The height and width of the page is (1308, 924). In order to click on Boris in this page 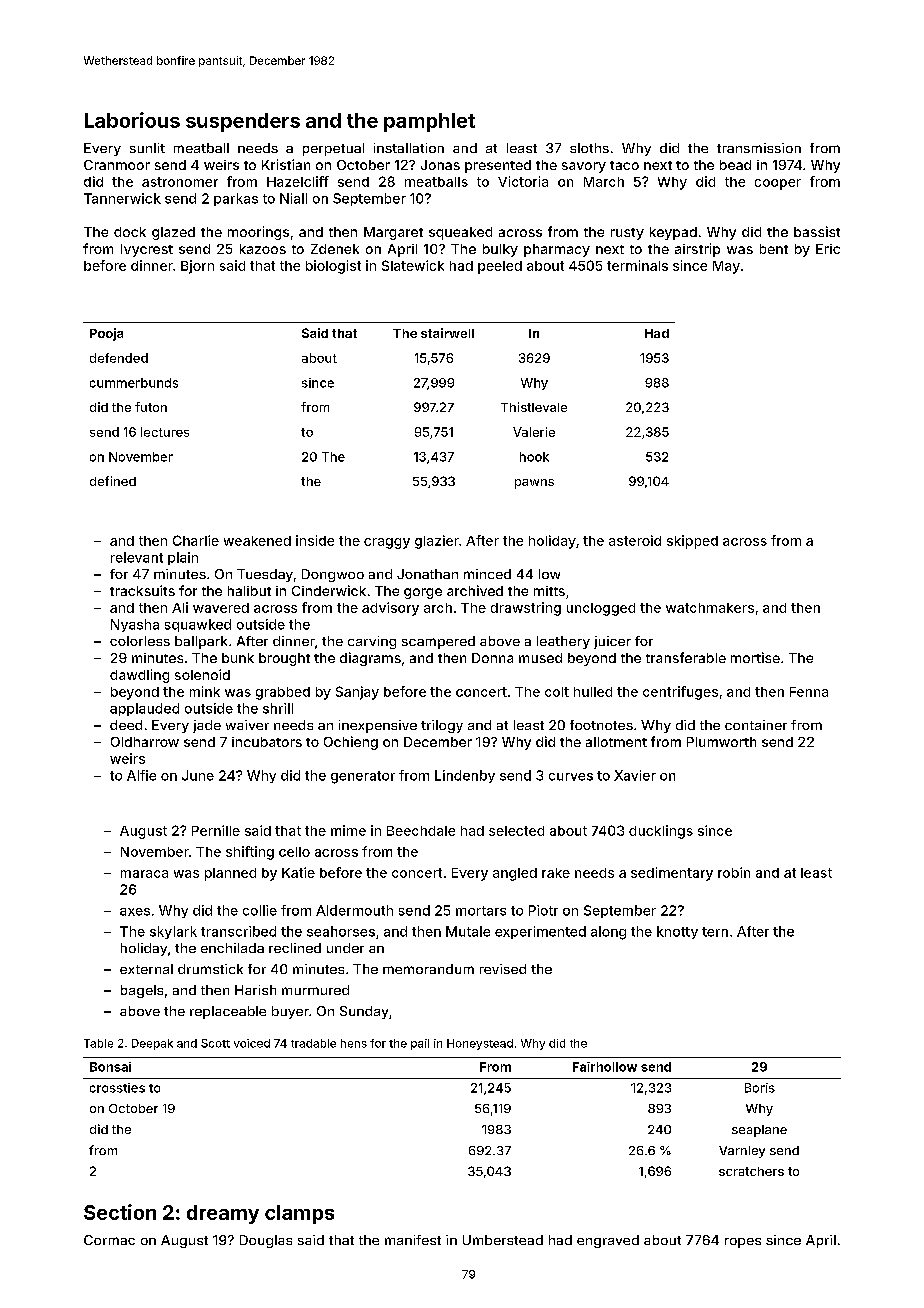, I will do `click(760, 1088)`.
